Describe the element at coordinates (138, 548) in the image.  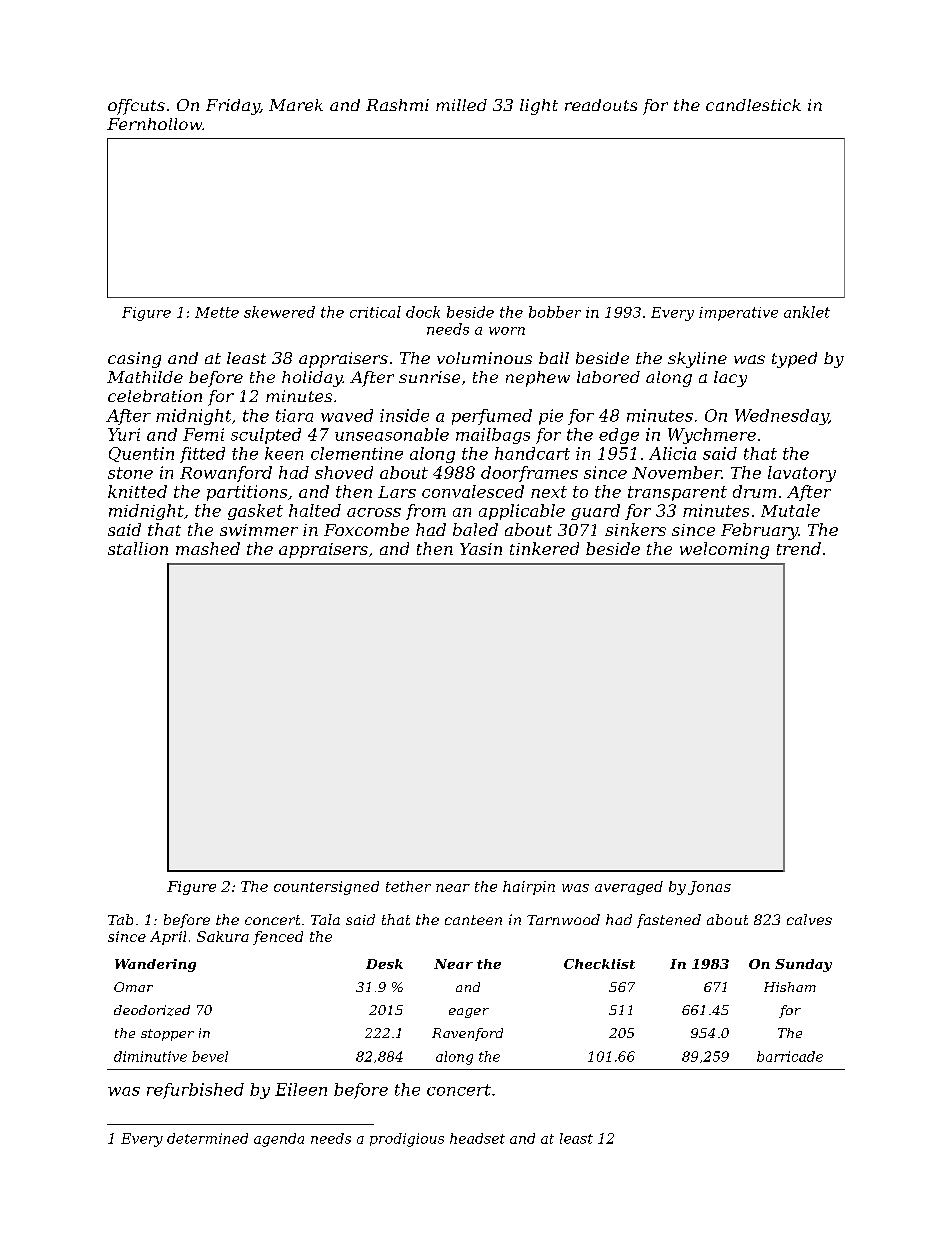
I see `stallion` at that location.
